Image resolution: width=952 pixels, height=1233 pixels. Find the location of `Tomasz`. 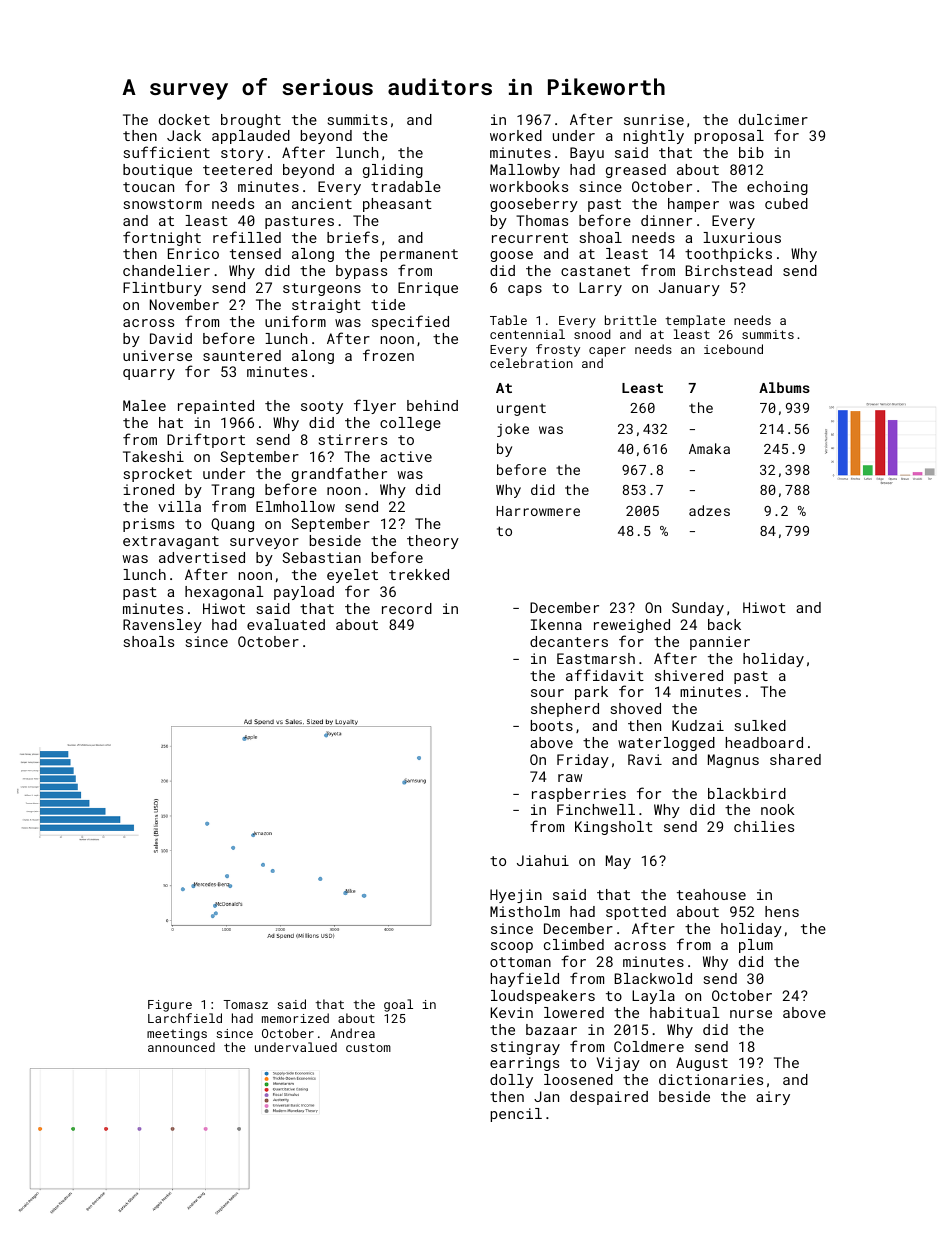

Tomasz is located at coordinates (245, 1004).
